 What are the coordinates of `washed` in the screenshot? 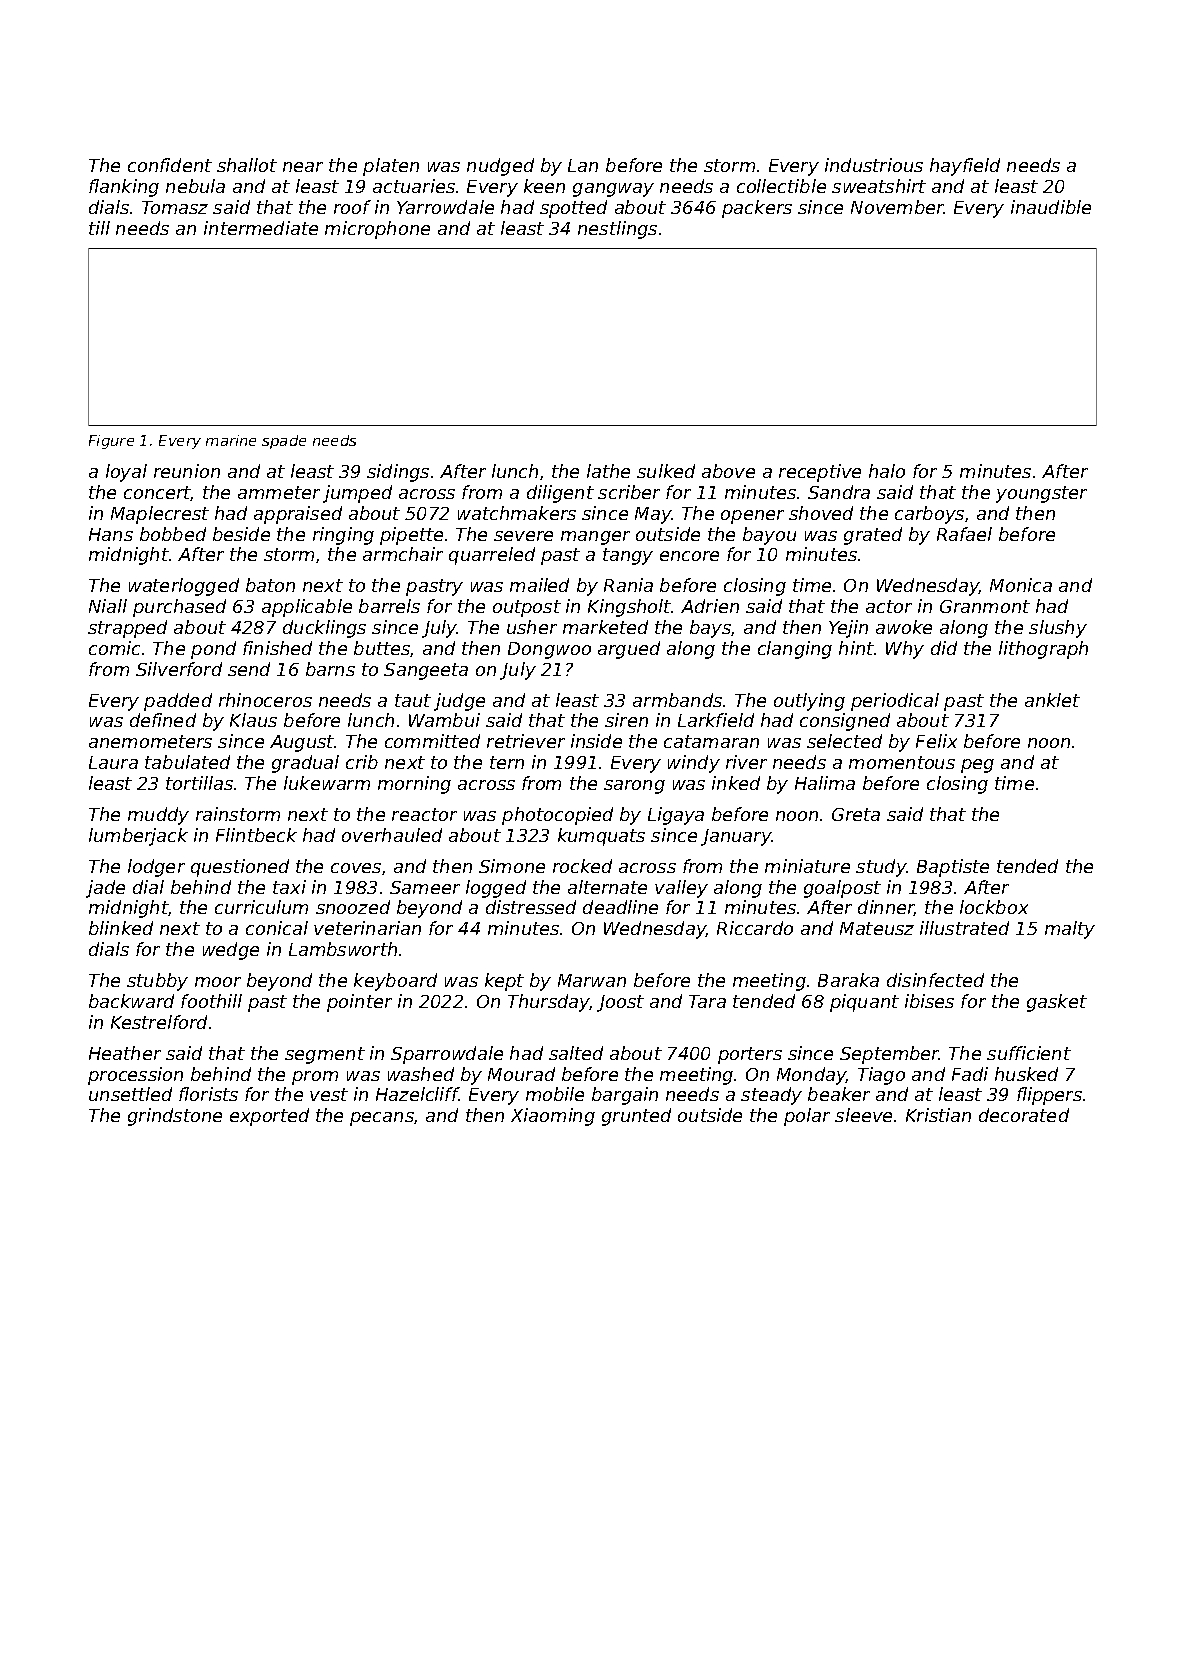 It's located at (421, 1074).
